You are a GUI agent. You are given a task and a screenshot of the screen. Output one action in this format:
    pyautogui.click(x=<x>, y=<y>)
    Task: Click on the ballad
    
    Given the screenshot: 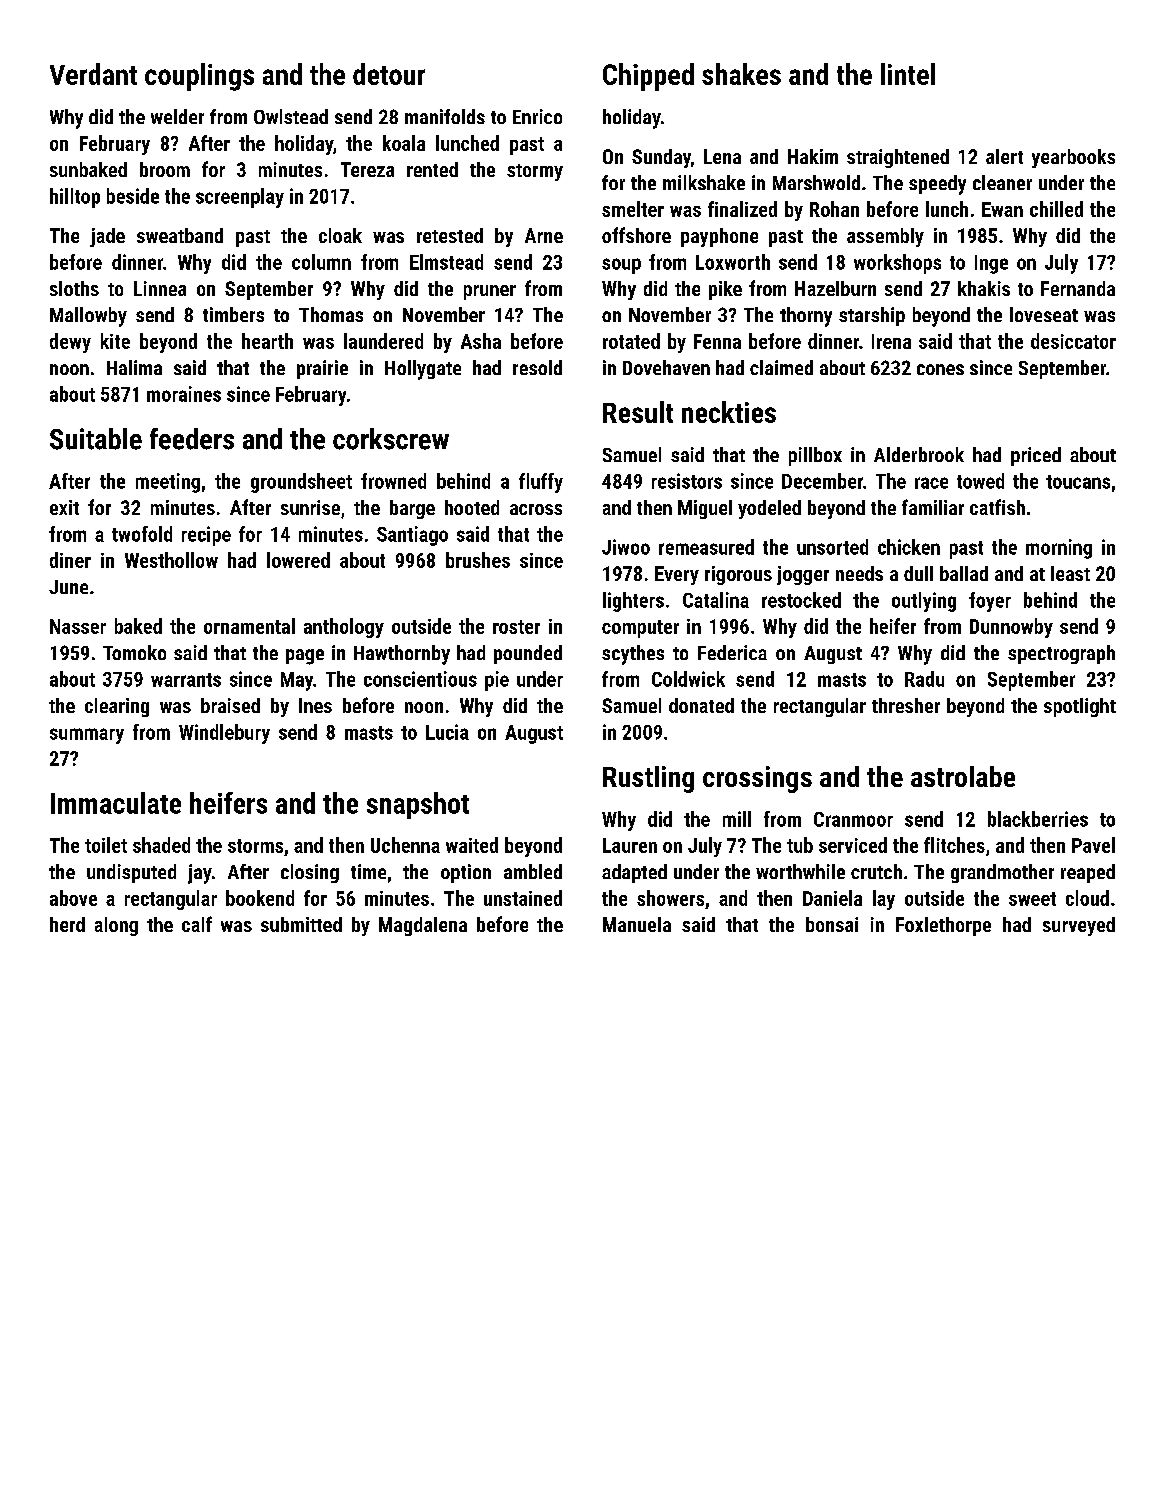 What is the action you would take?
    pyautogui.click(x=964, y=573)
